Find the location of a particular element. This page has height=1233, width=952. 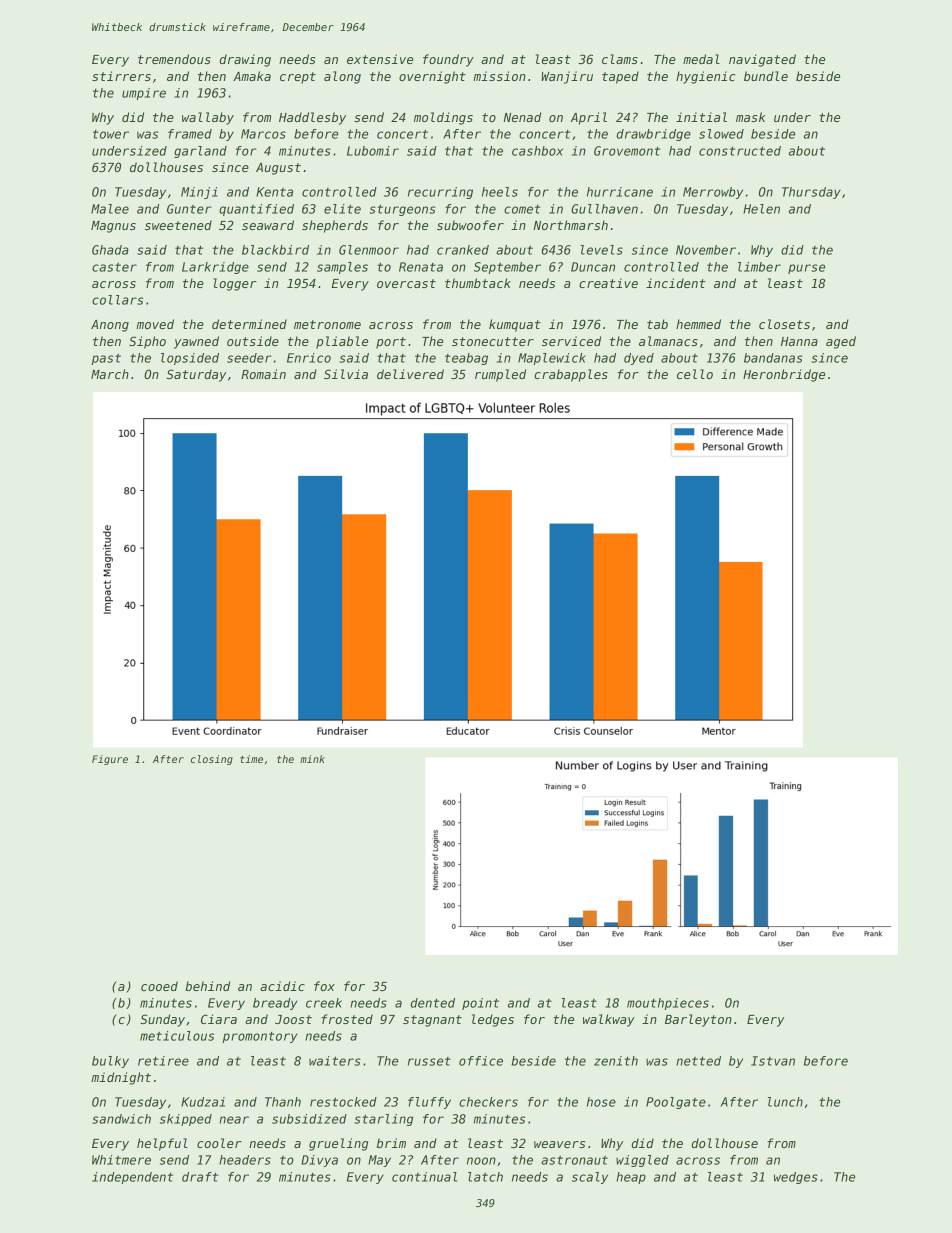

sandwich is located at coordinates (121, 1119).
